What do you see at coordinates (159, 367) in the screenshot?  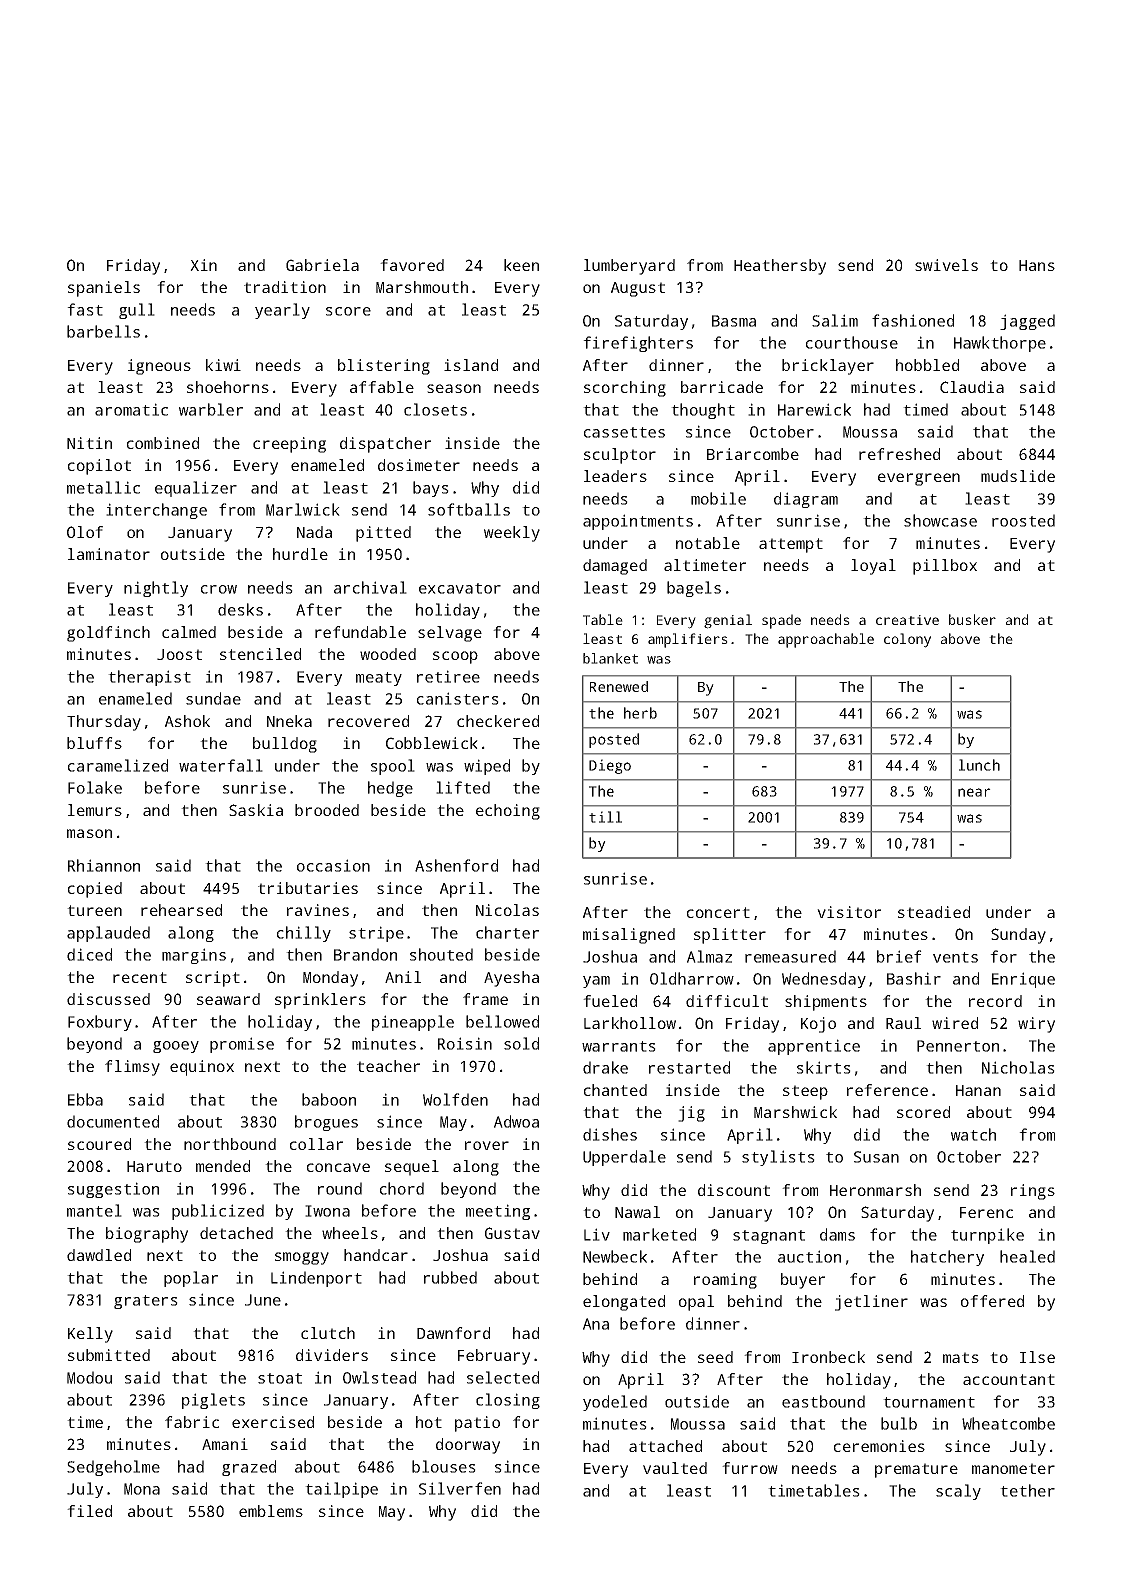 I see `igneous` at bounding box center [159, 367].
